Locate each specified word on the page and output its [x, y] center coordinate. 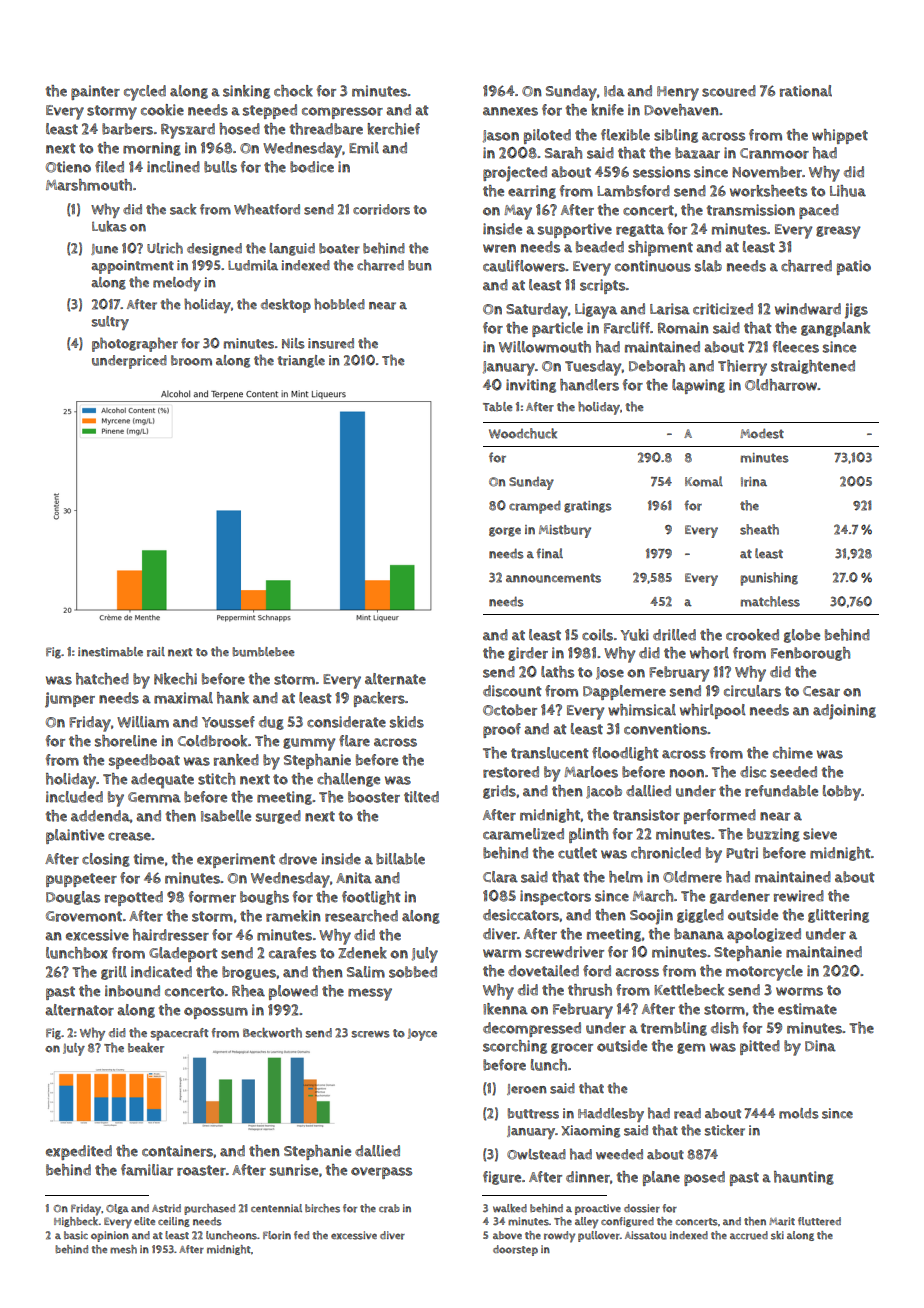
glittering [838, 916]
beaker [146, 1048]
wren [499, 248]
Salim [366, 972]
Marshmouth [89, 185]
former [212, 897]
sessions [661, 172]
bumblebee [264, 652]
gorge [505, 532]
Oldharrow [781, 385]
